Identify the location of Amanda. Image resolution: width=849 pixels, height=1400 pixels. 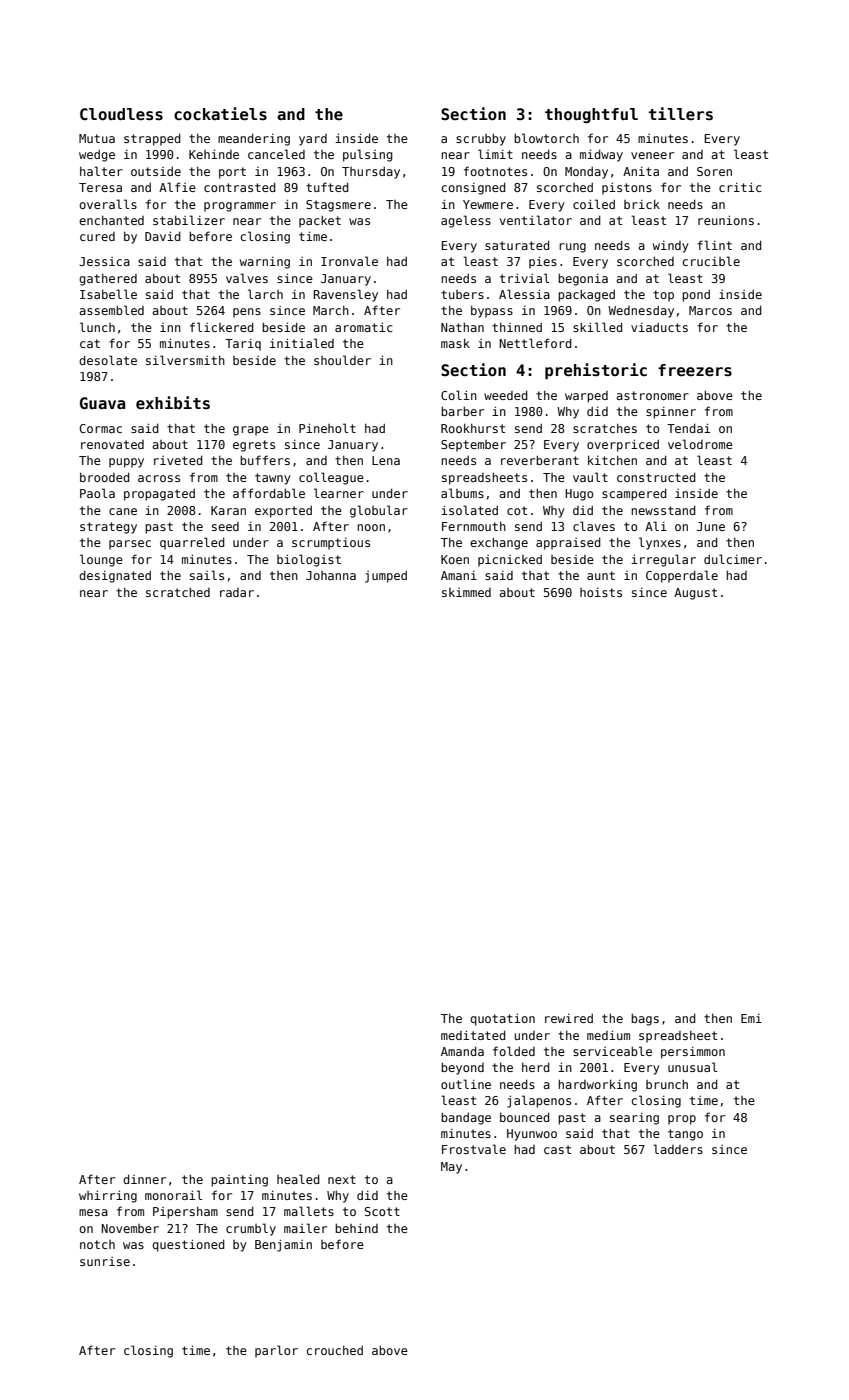
(462, 1051).
